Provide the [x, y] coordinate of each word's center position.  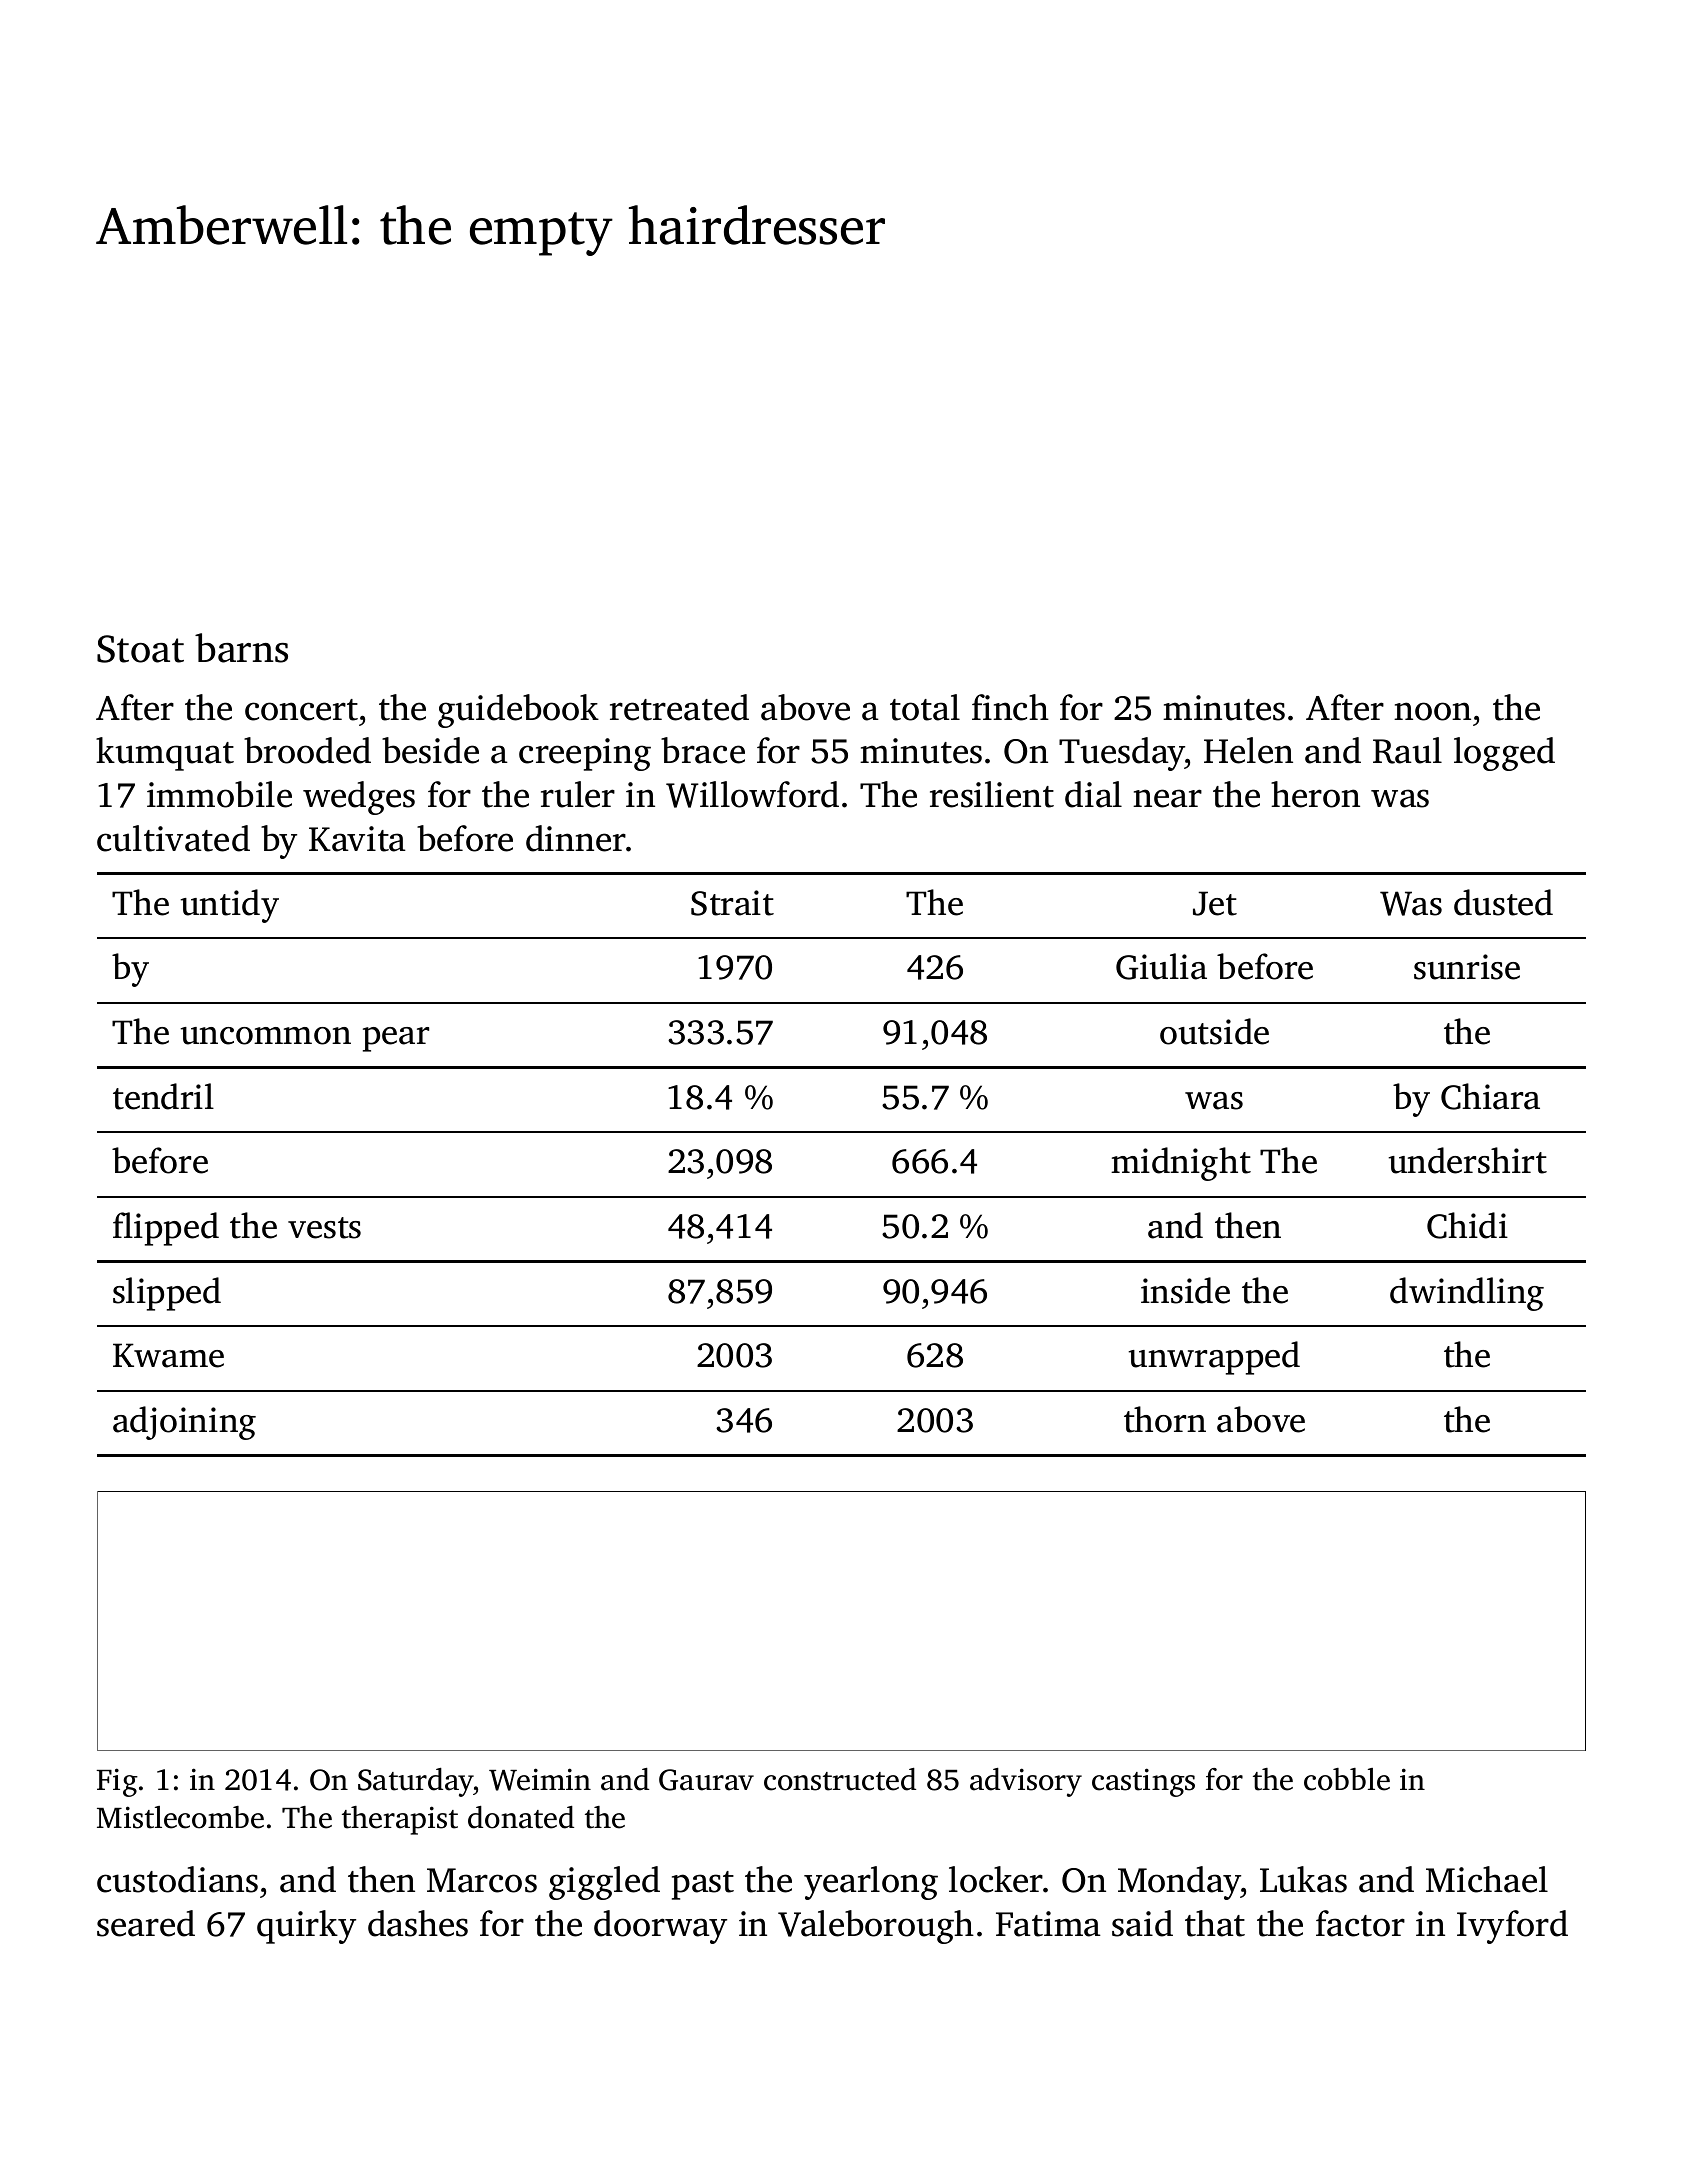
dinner [576, 838]
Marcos [482, 1880]
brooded [307, 750]
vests [324, 1228]
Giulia [1161, 966]
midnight [1181, 1164]
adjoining [184, 1423]
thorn [1165, 1419]
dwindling [1467, 1294]
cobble [1347, 1779]
